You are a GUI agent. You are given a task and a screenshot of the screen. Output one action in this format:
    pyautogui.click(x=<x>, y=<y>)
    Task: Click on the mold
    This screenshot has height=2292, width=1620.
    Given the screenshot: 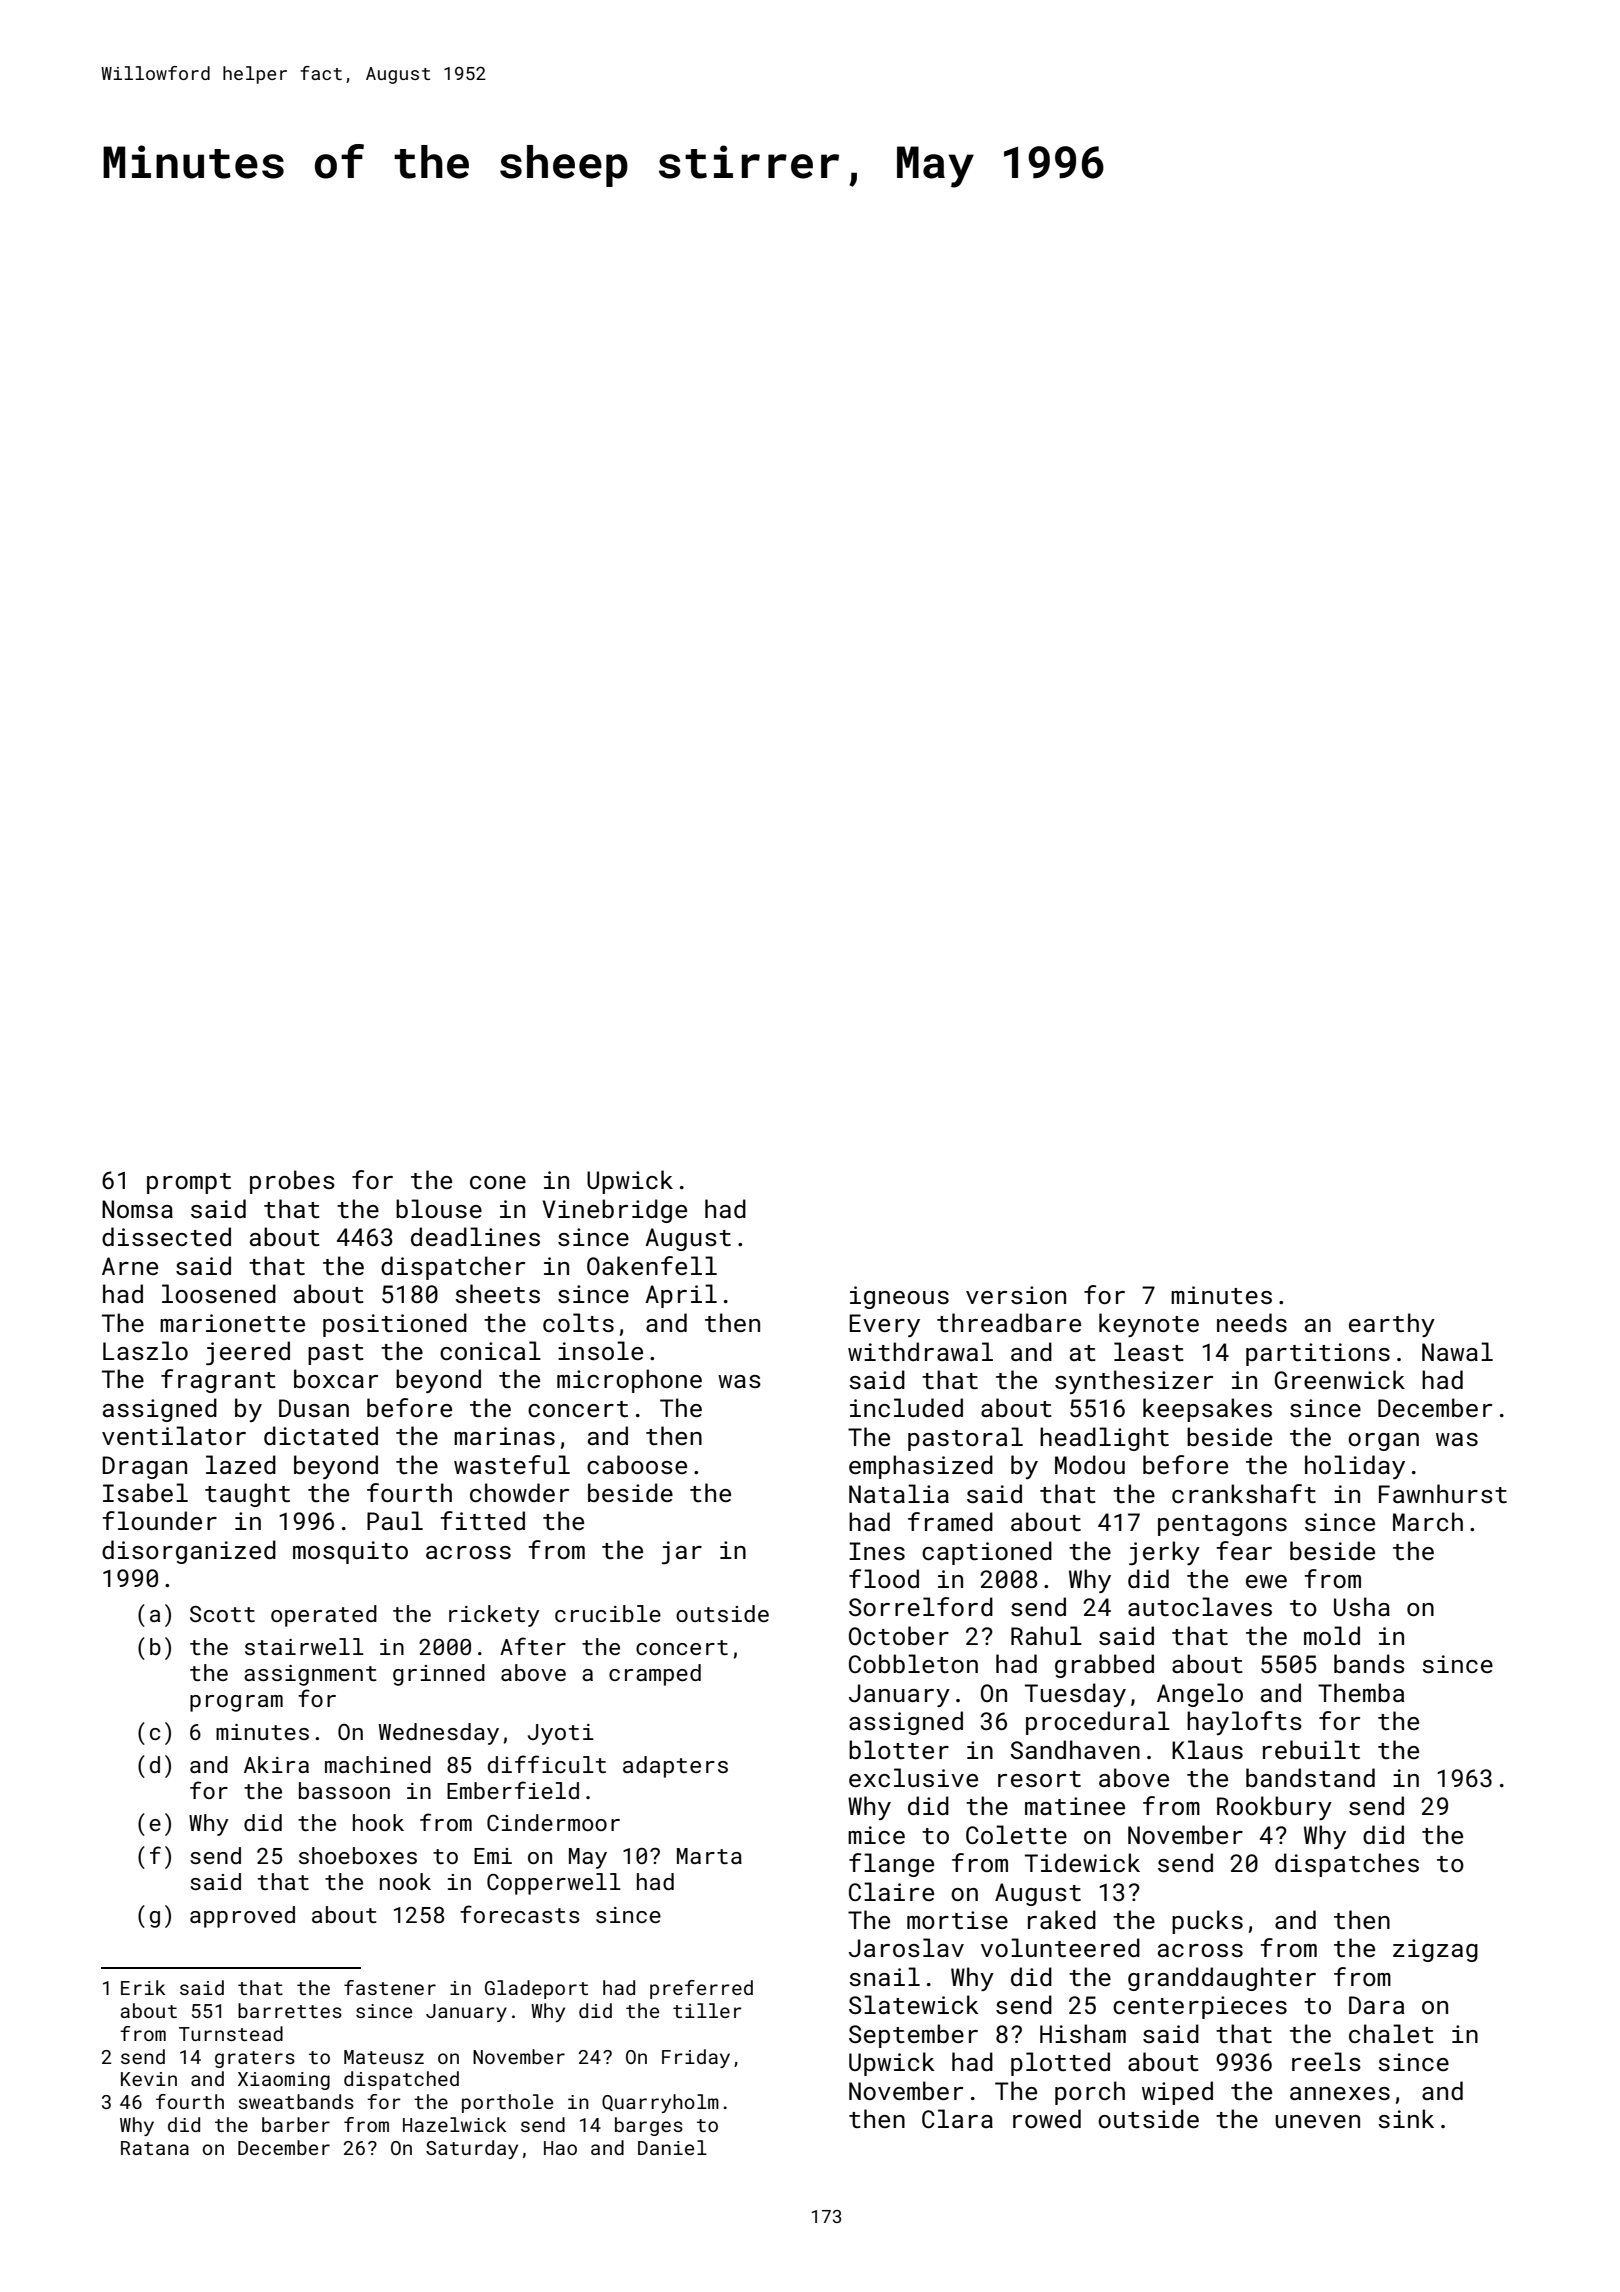 What is the action you would take?
    pyautogui.click(x=1332, y=1635)
